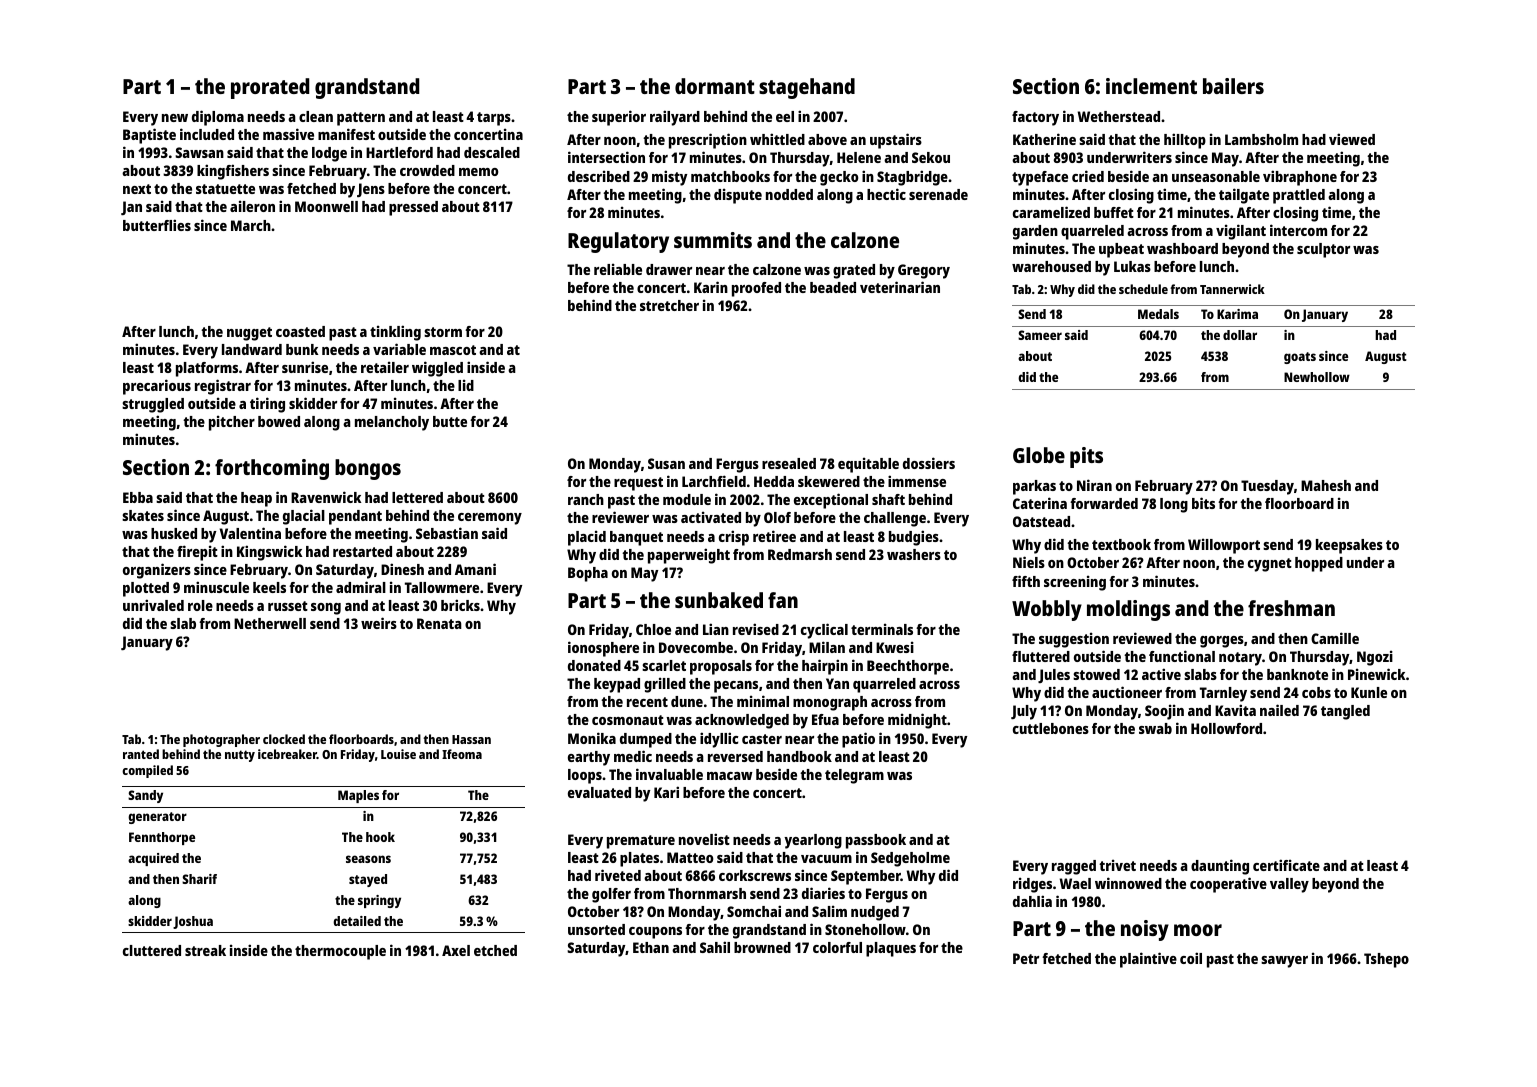  I want to click on cygnet, so click(1270, 565).
